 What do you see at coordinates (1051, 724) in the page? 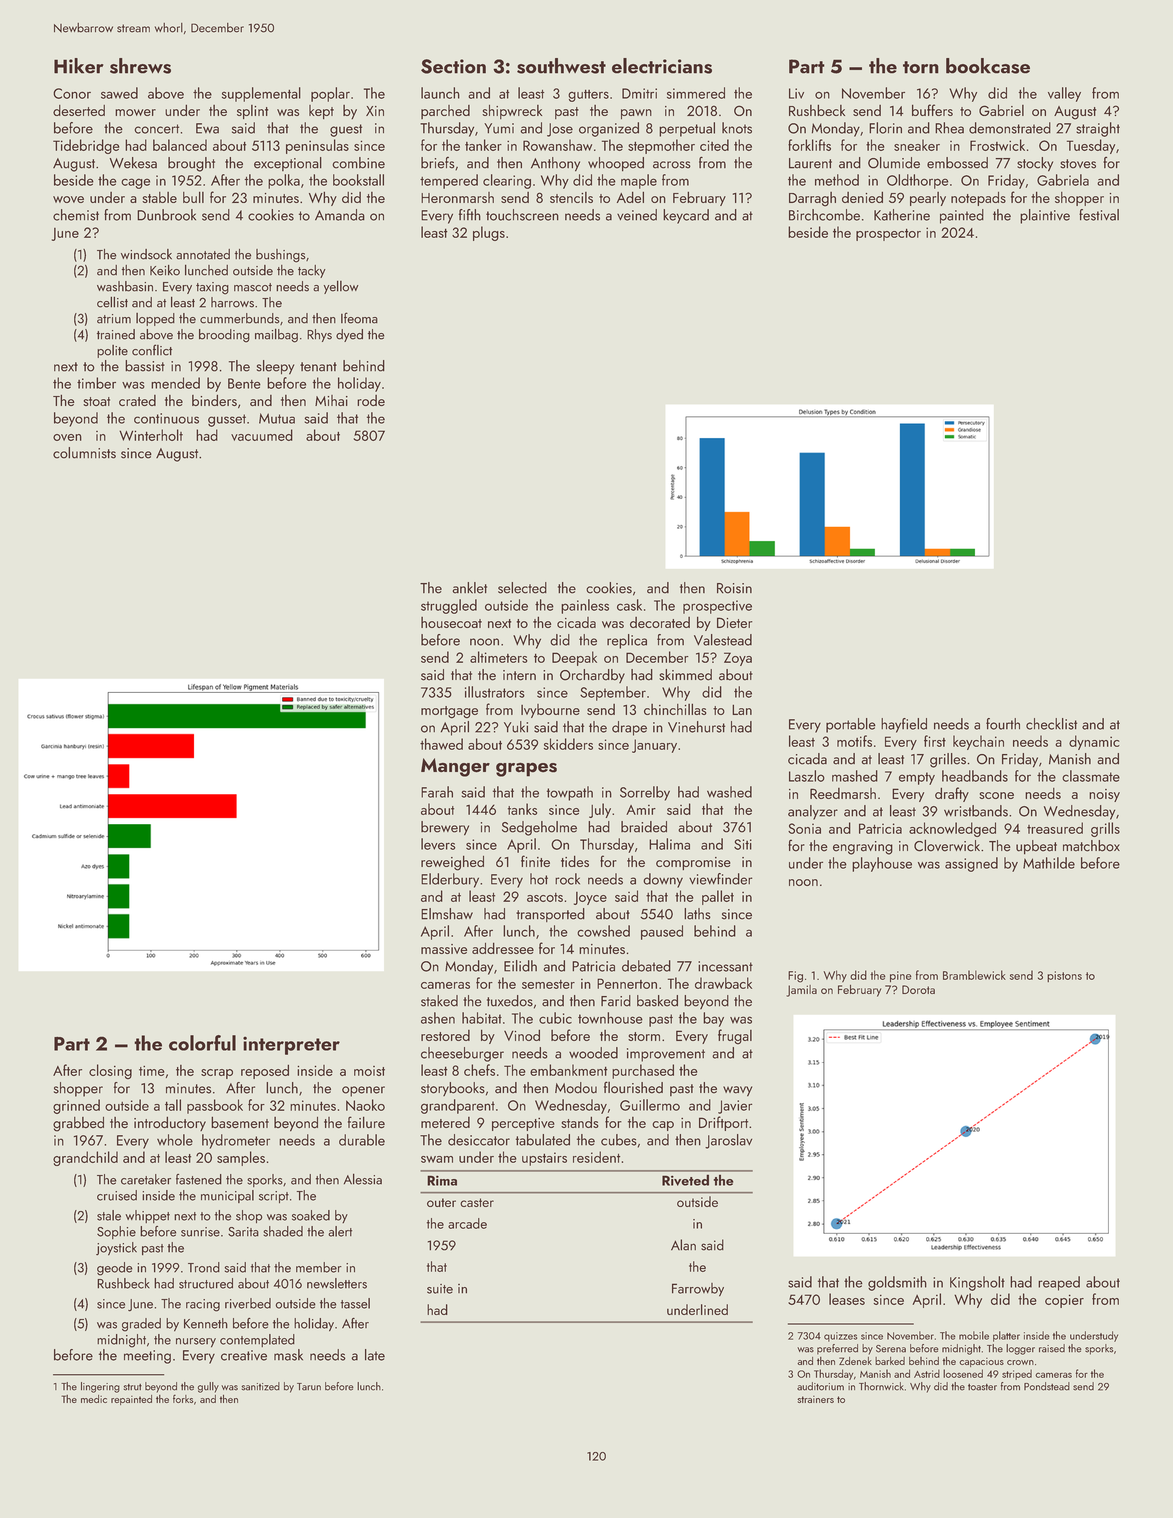
I see `checklist` at bounding box center [1051, 724].
